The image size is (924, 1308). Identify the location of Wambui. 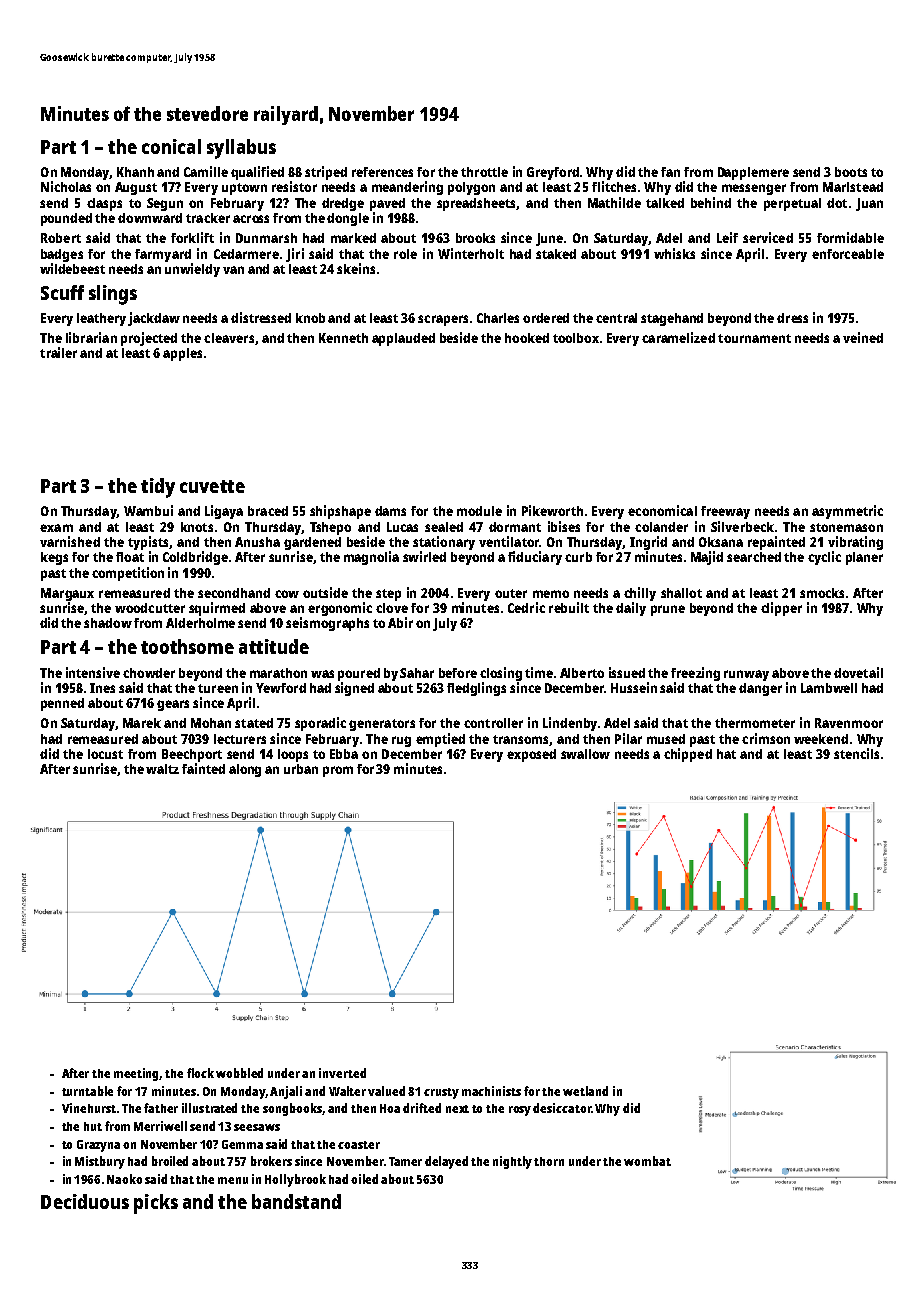
(148, 510).
